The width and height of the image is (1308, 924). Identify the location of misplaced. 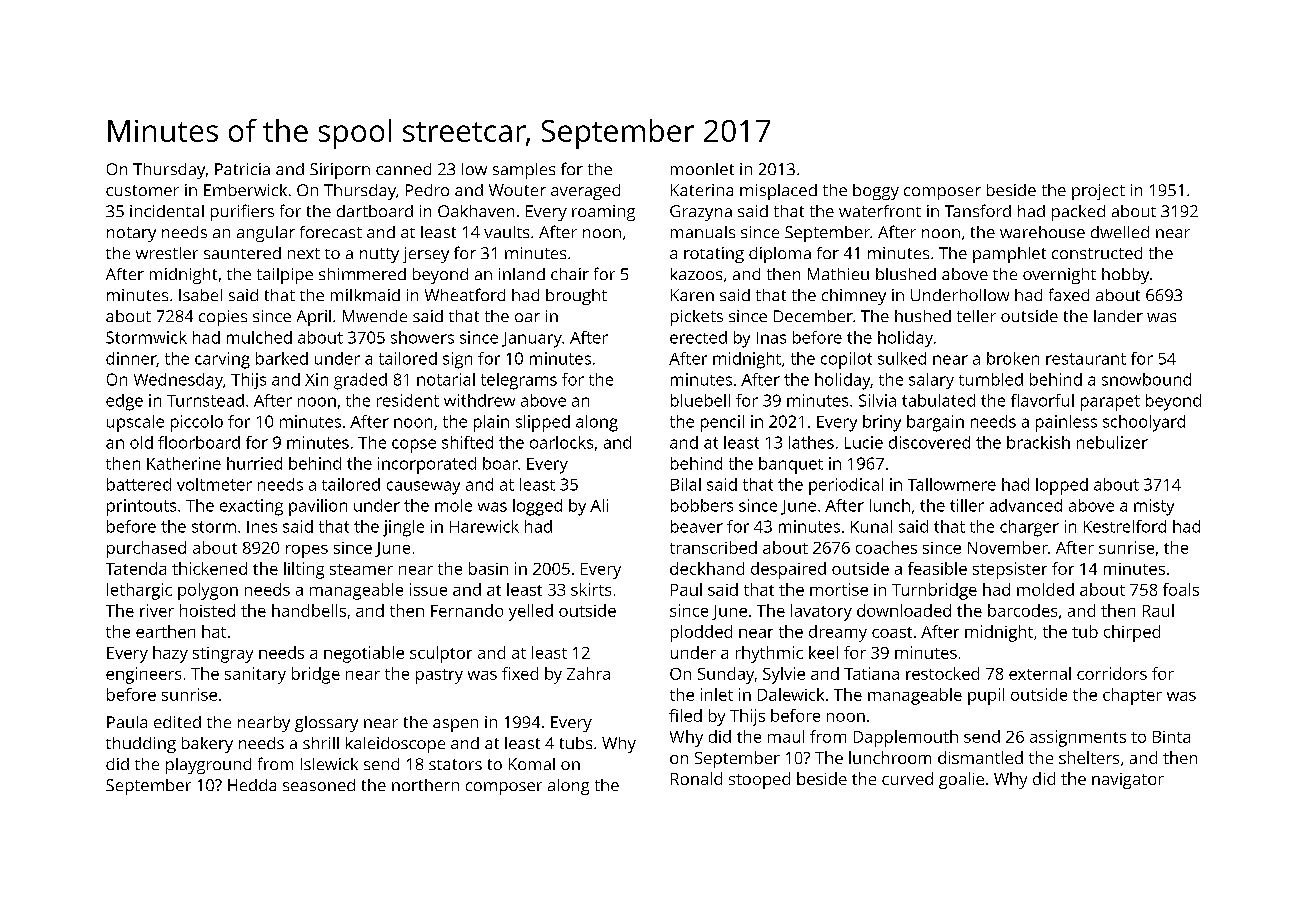
(778, 192).
